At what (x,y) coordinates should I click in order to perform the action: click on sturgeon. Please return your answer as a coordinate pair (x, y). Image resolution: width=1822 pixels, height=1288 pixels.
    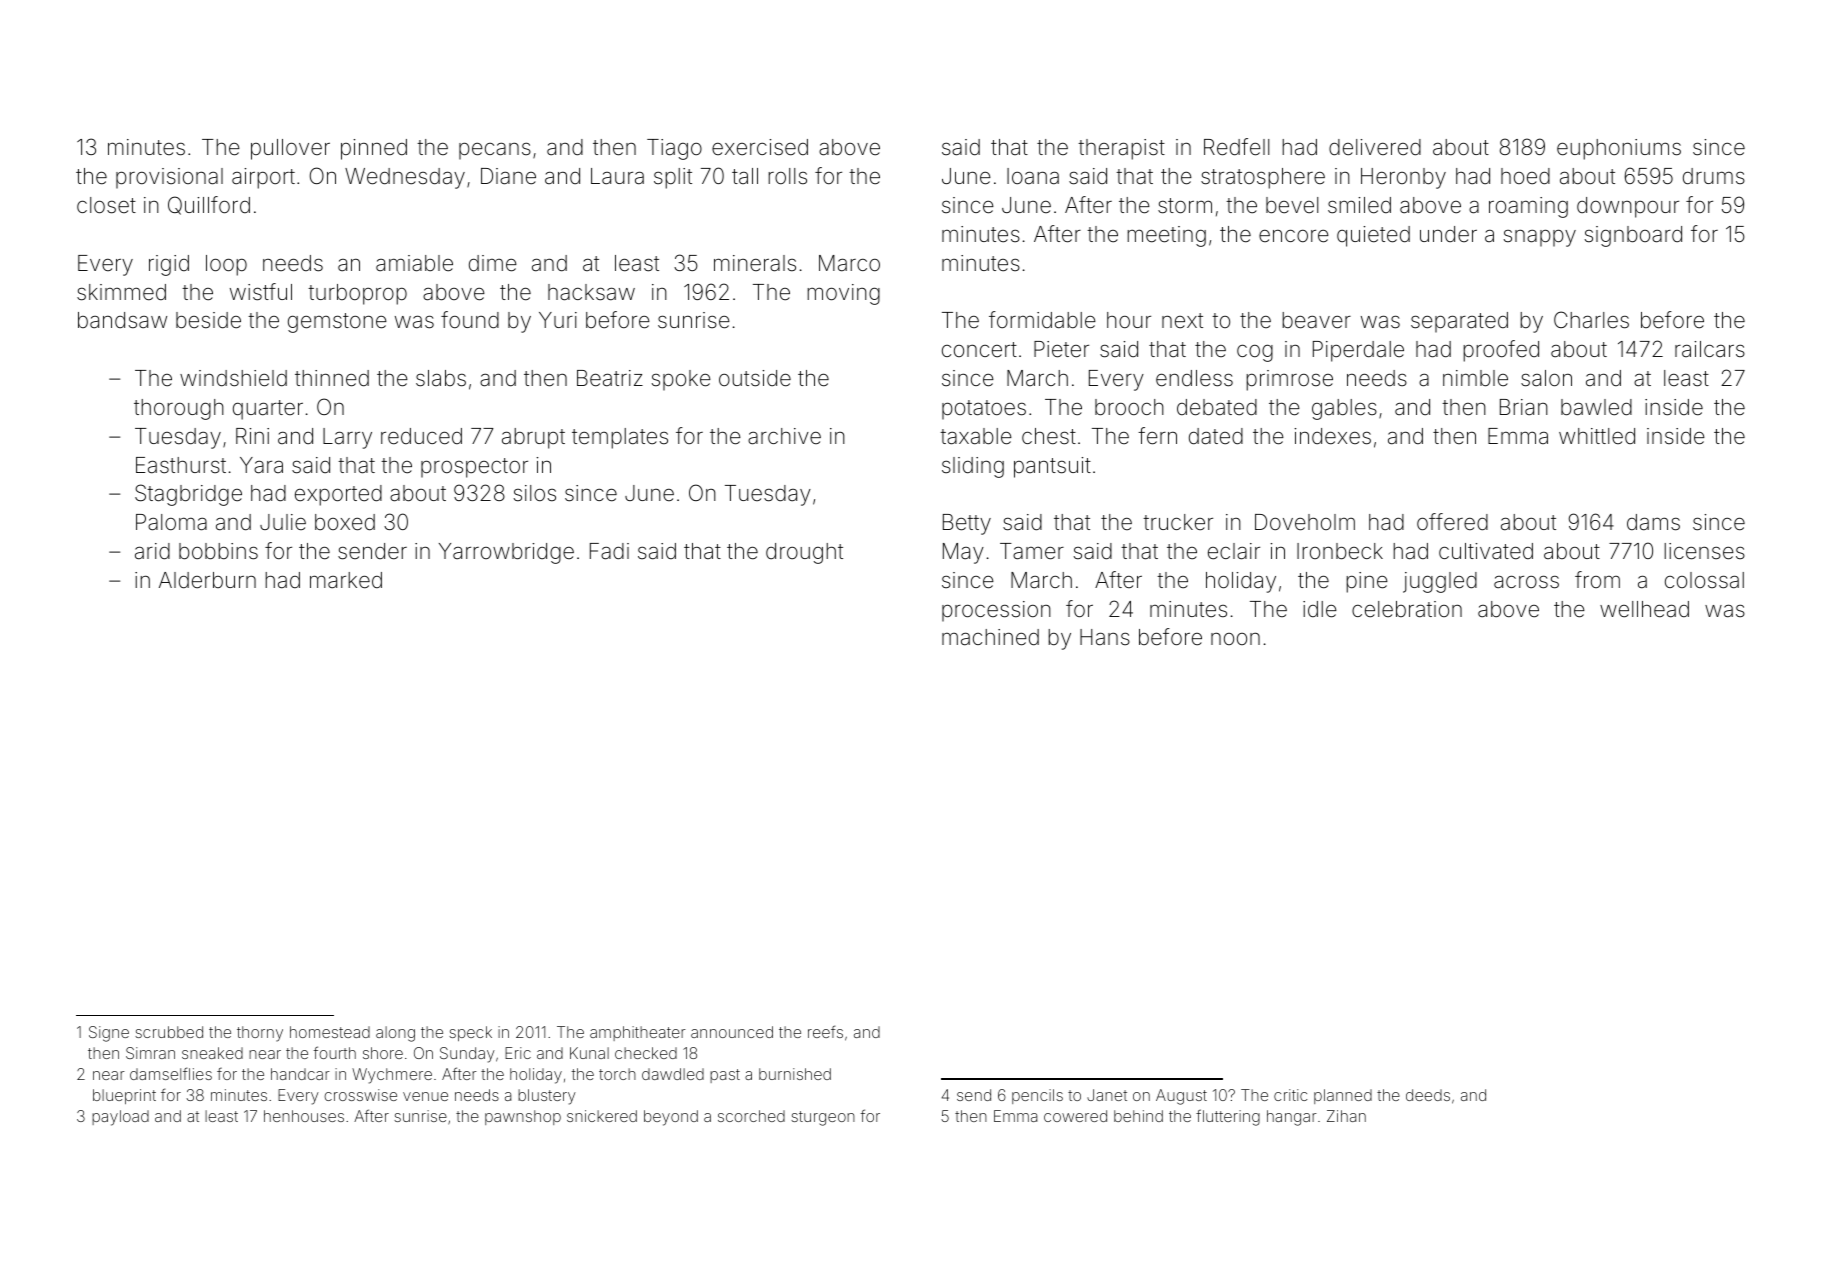
    Looking at the image, I should click on (823, 1118).
